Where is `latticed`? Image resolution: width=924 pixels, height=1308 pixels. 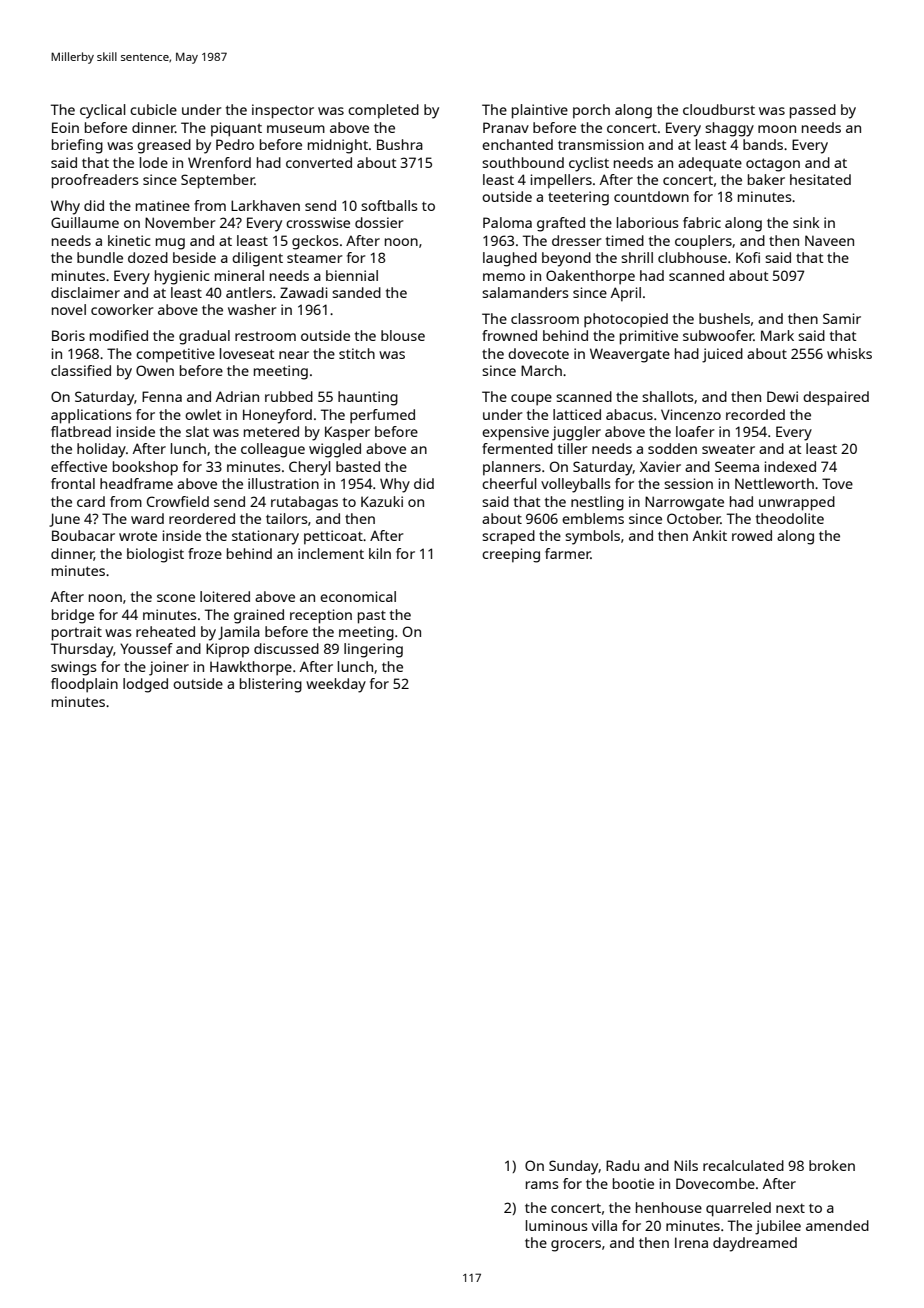
latticed is located at coordinates (577, 414).
